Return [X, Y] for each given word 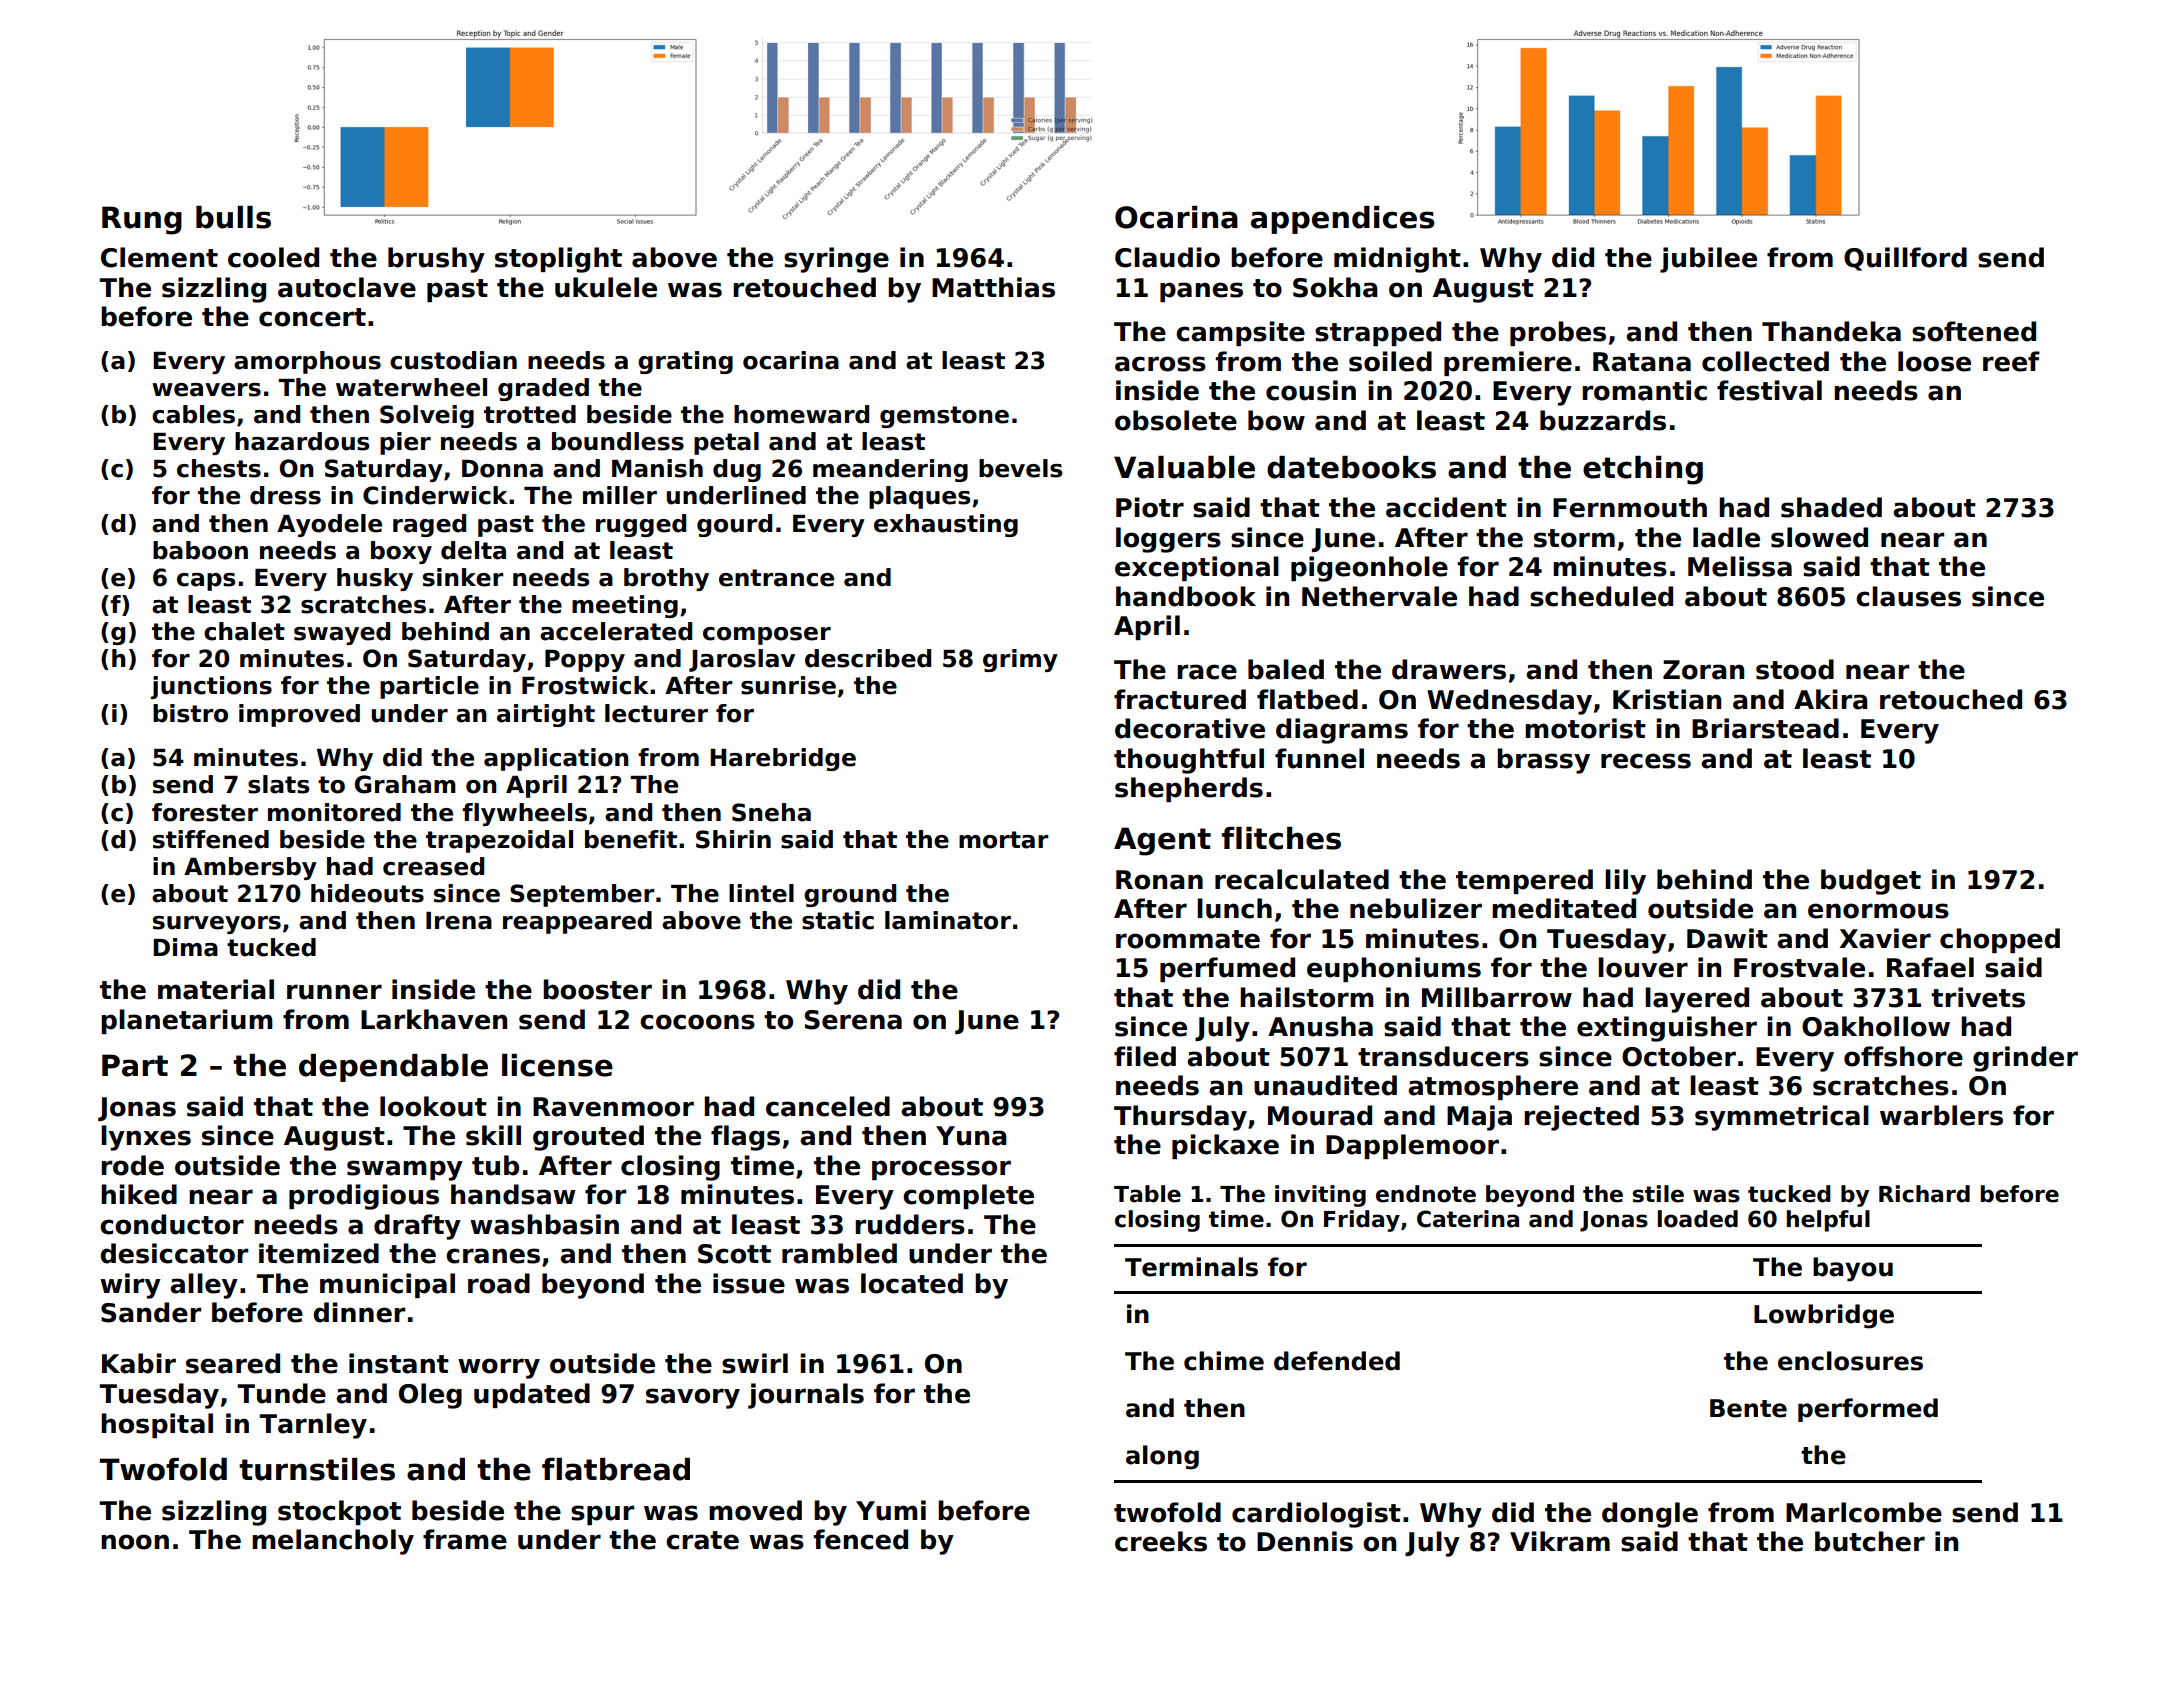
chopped [2000, 940]
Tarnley [313, 1426]
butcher [1870, 1541]
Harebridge [783, 759]
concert [312, 317]
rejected [1581, 1118]
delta [473, 550]
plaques [919, 497]
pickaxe [1225, 1146]
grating [685, 362]
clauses [1908, 596]
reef [2011, 361]
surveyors [217, 925]
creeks [1161, 1541]
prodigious [364, 1197]
